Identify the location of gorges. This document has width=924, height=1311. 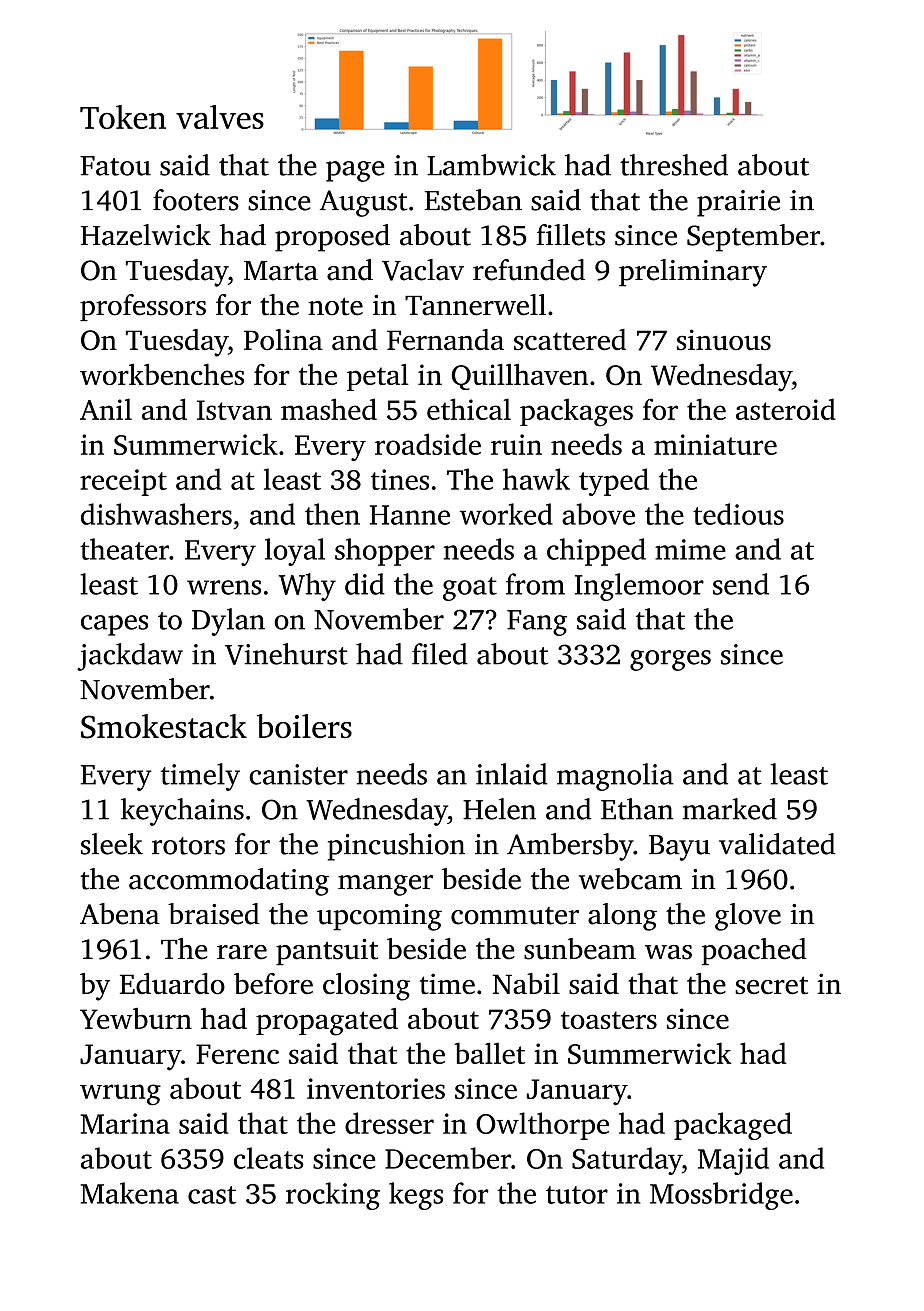
(670, 660).
